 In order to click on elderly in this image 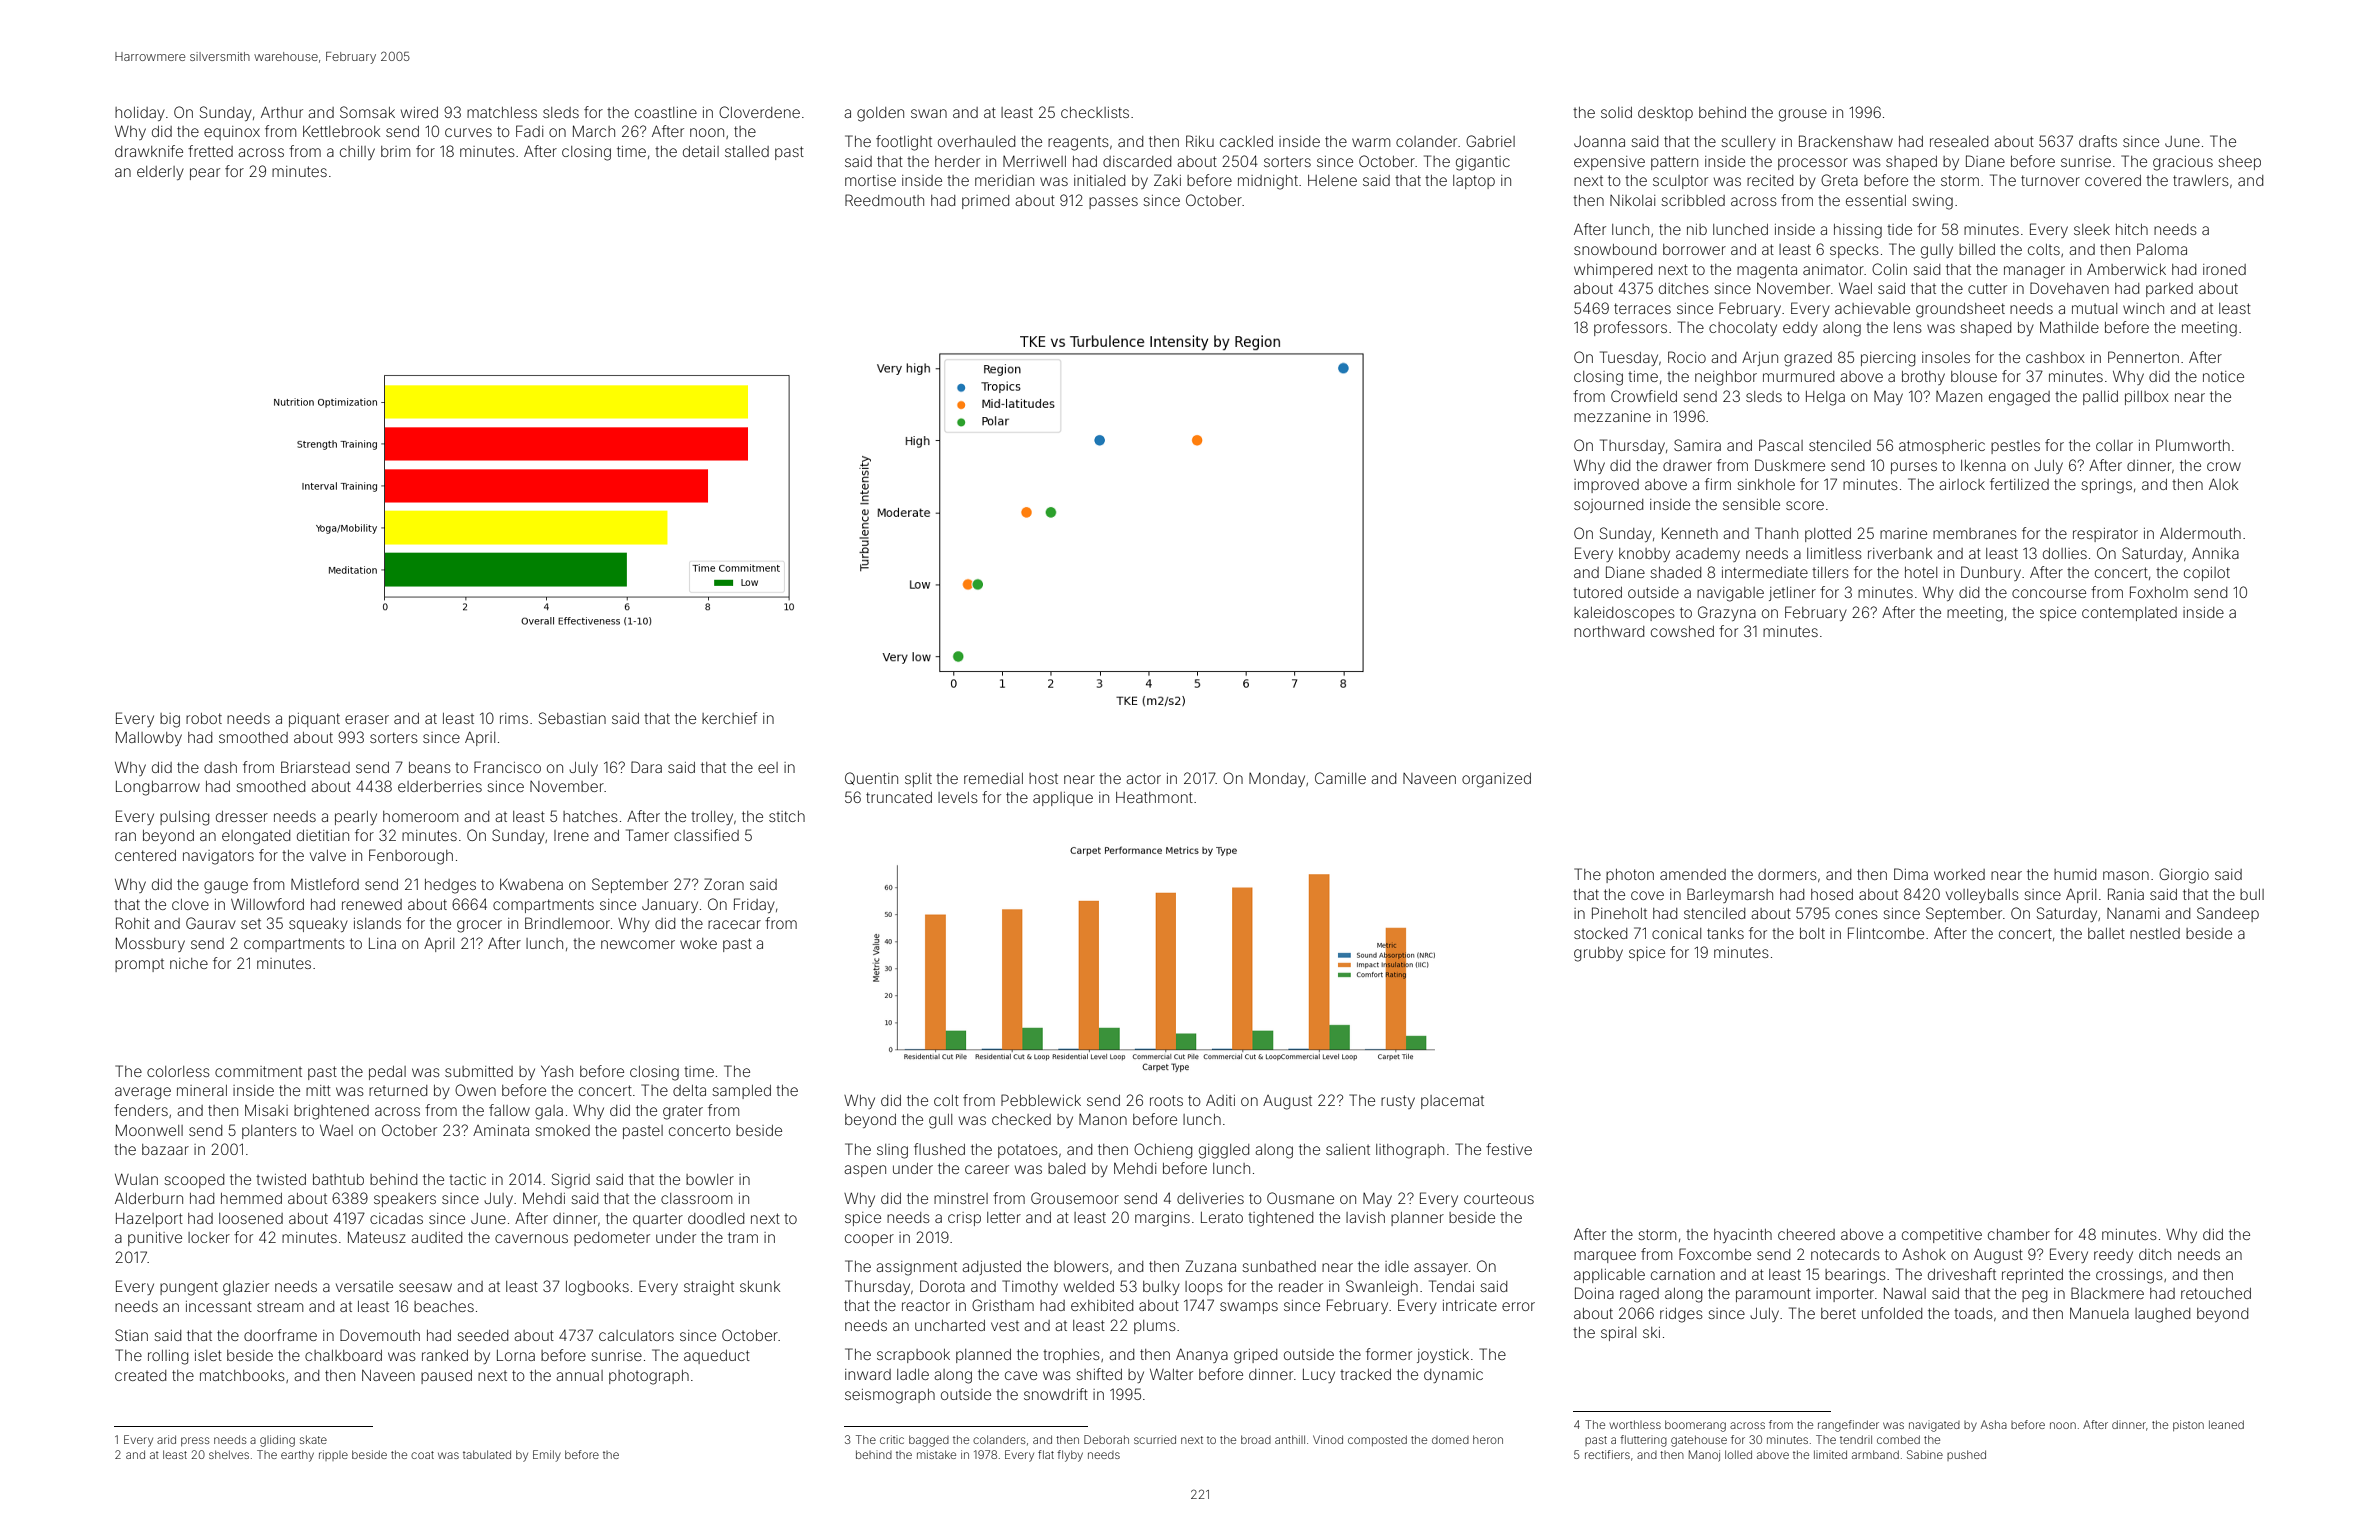, I will do `click(160, 173)`.
